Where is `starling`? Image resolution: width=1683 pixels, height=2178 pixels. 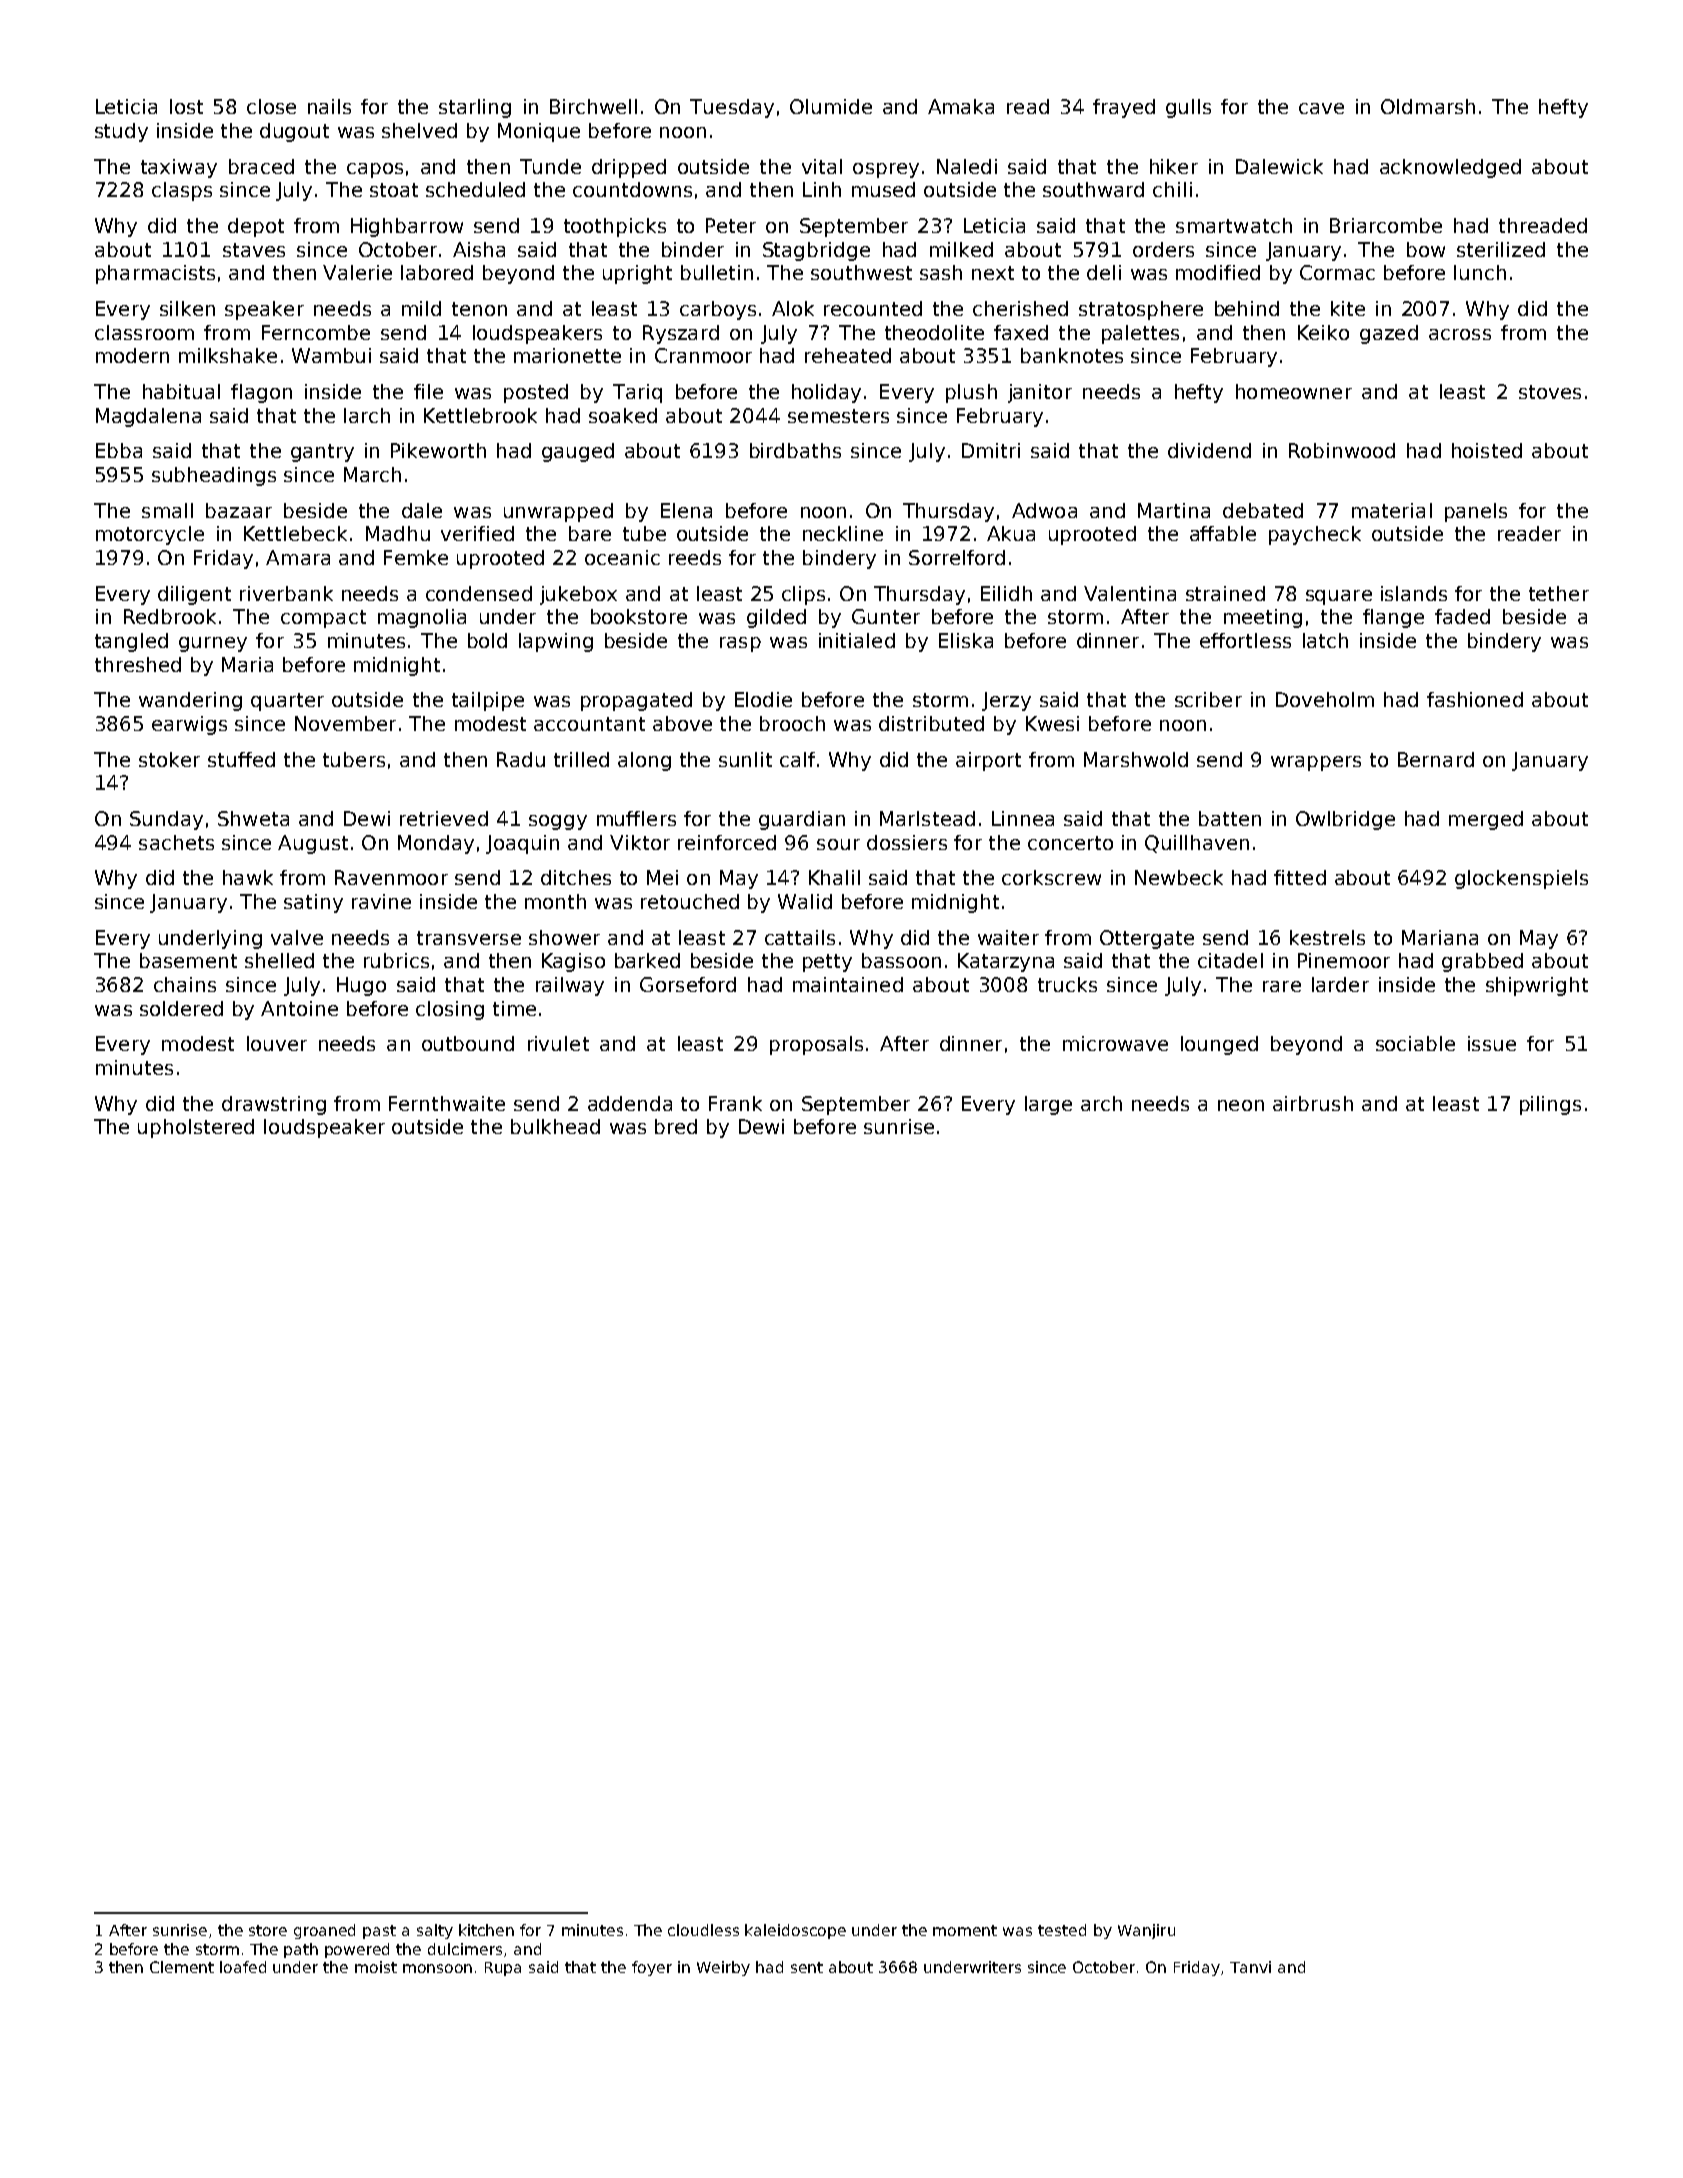 starling is located at coordinates (475, 108).
